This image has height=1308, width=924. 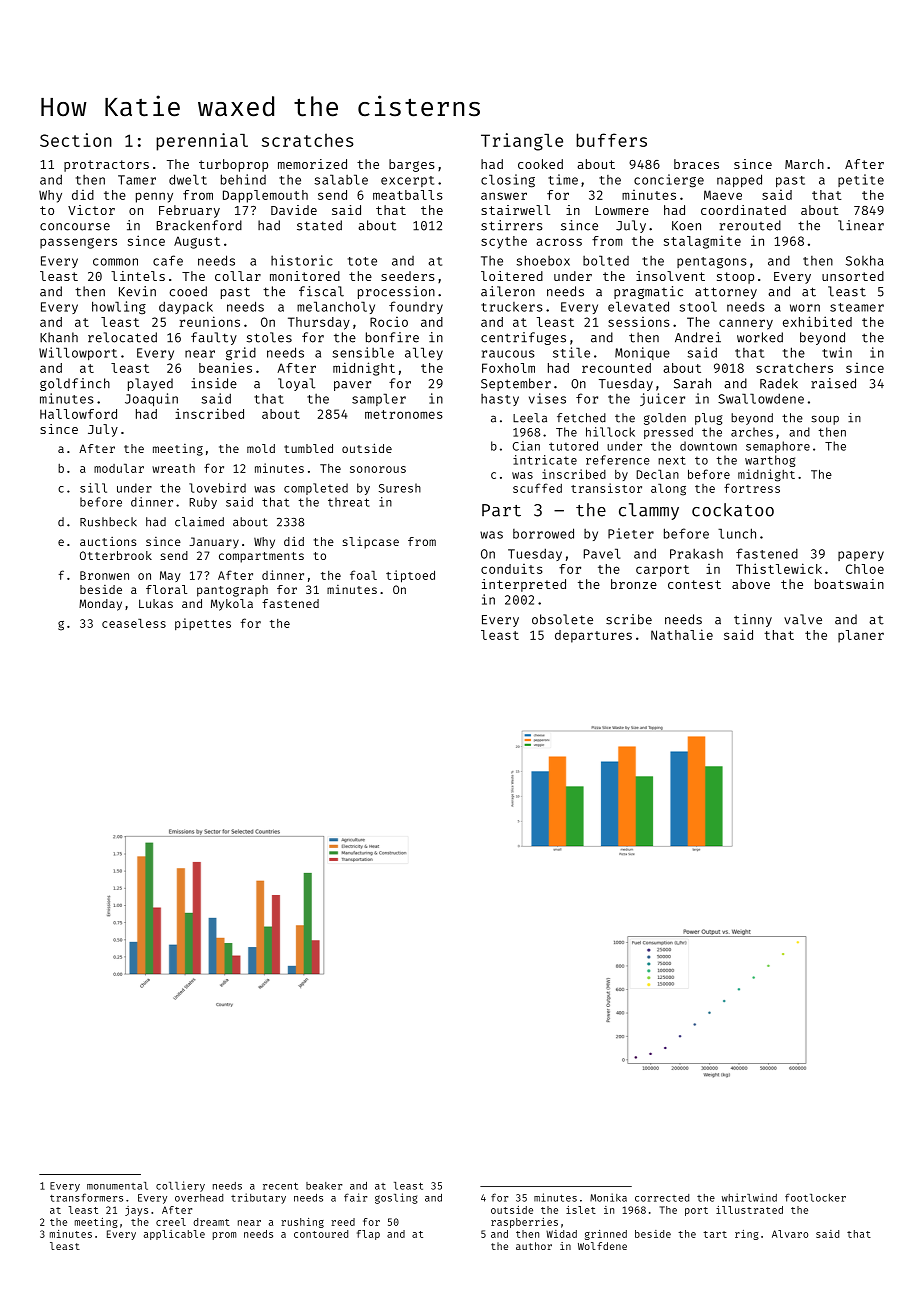 I want to click on monumental, so click(x=117, y=1186).
